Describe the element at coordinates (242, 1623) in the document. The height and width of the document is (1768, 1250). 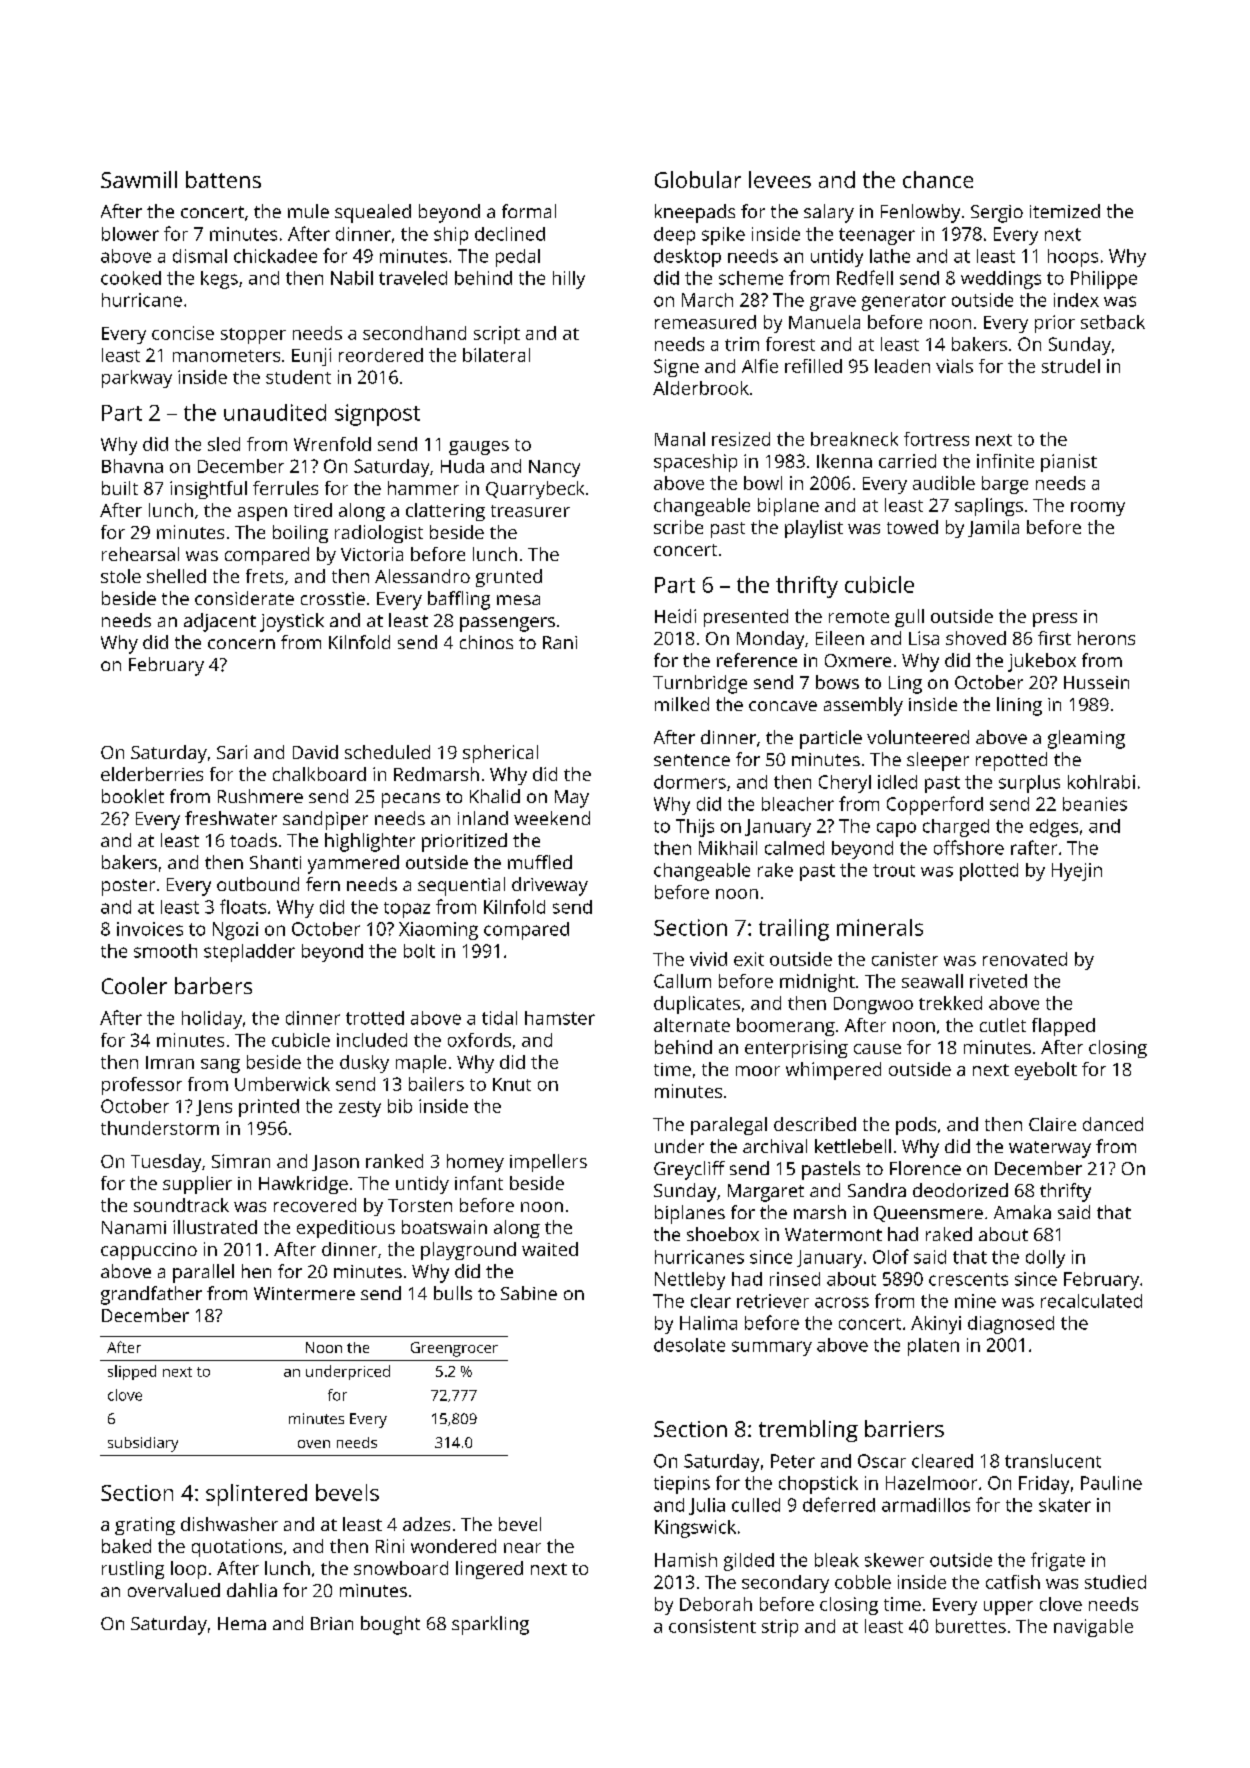
I see `Hema` at that location.
